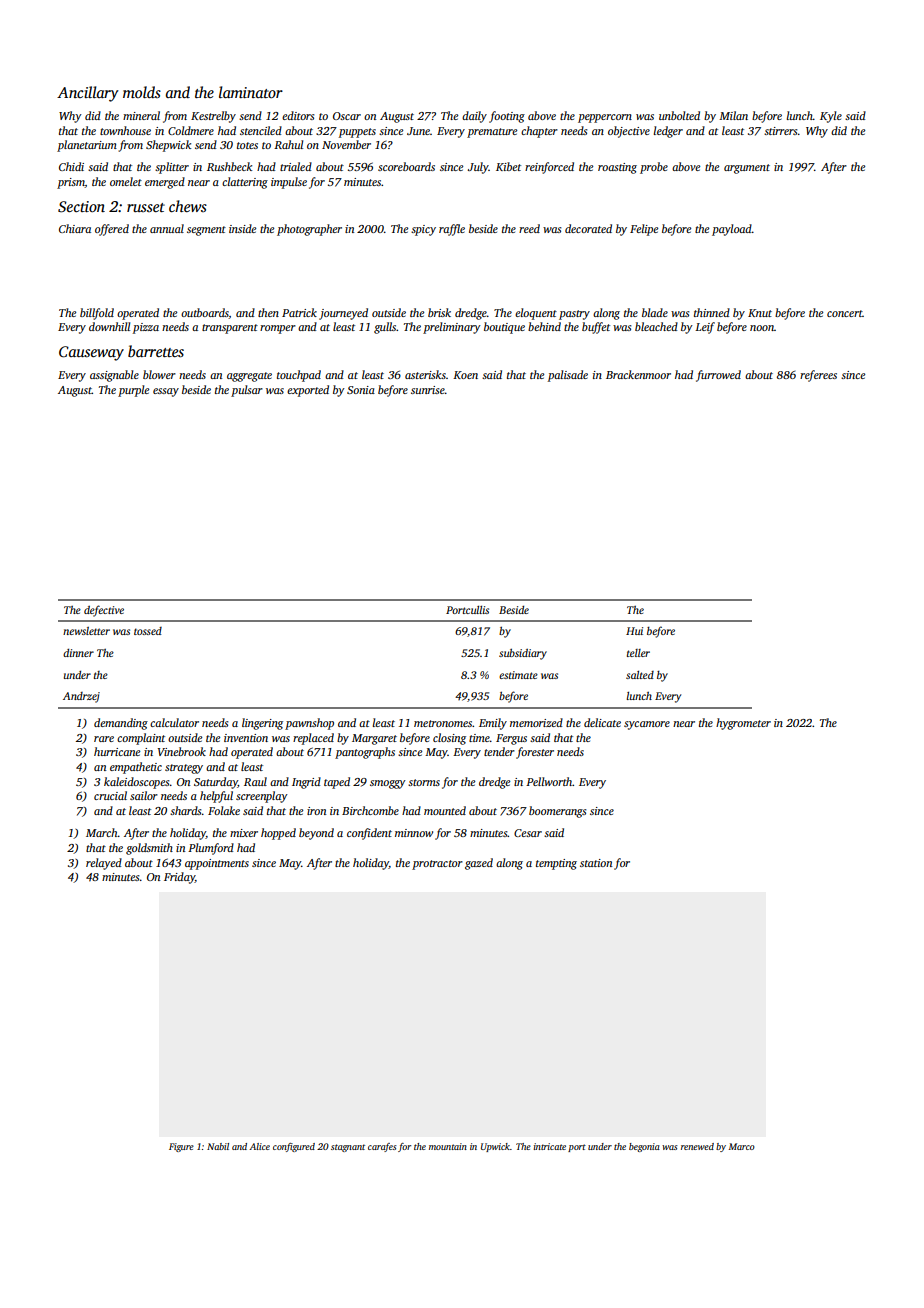 This page has width=924, height=1308. I want to click on referees, so click(818, 376).
